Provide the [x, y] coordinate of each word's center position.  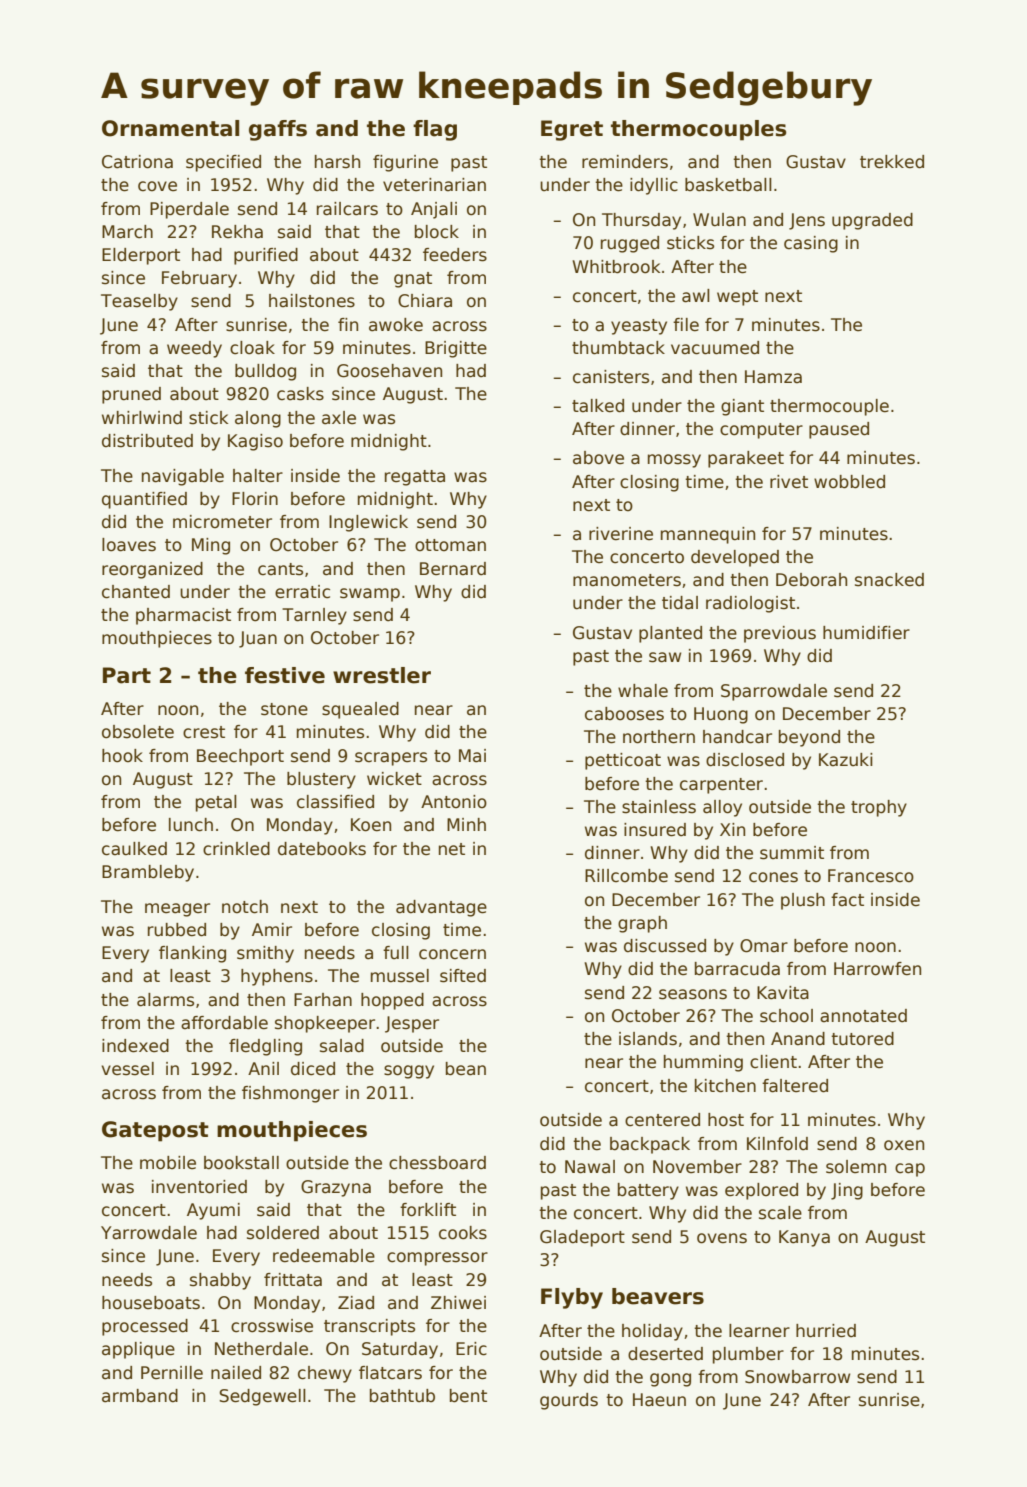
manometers [627, 580]
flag [435, 130]
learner [759, 1331]
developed [735, 558]
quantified [144, 500]
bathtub [402, 1396]
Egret [572, 130]
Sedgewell [262, 1397]
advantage [441, 908]
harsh [337, 162]
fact [847, 900]
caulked [134, 849]
